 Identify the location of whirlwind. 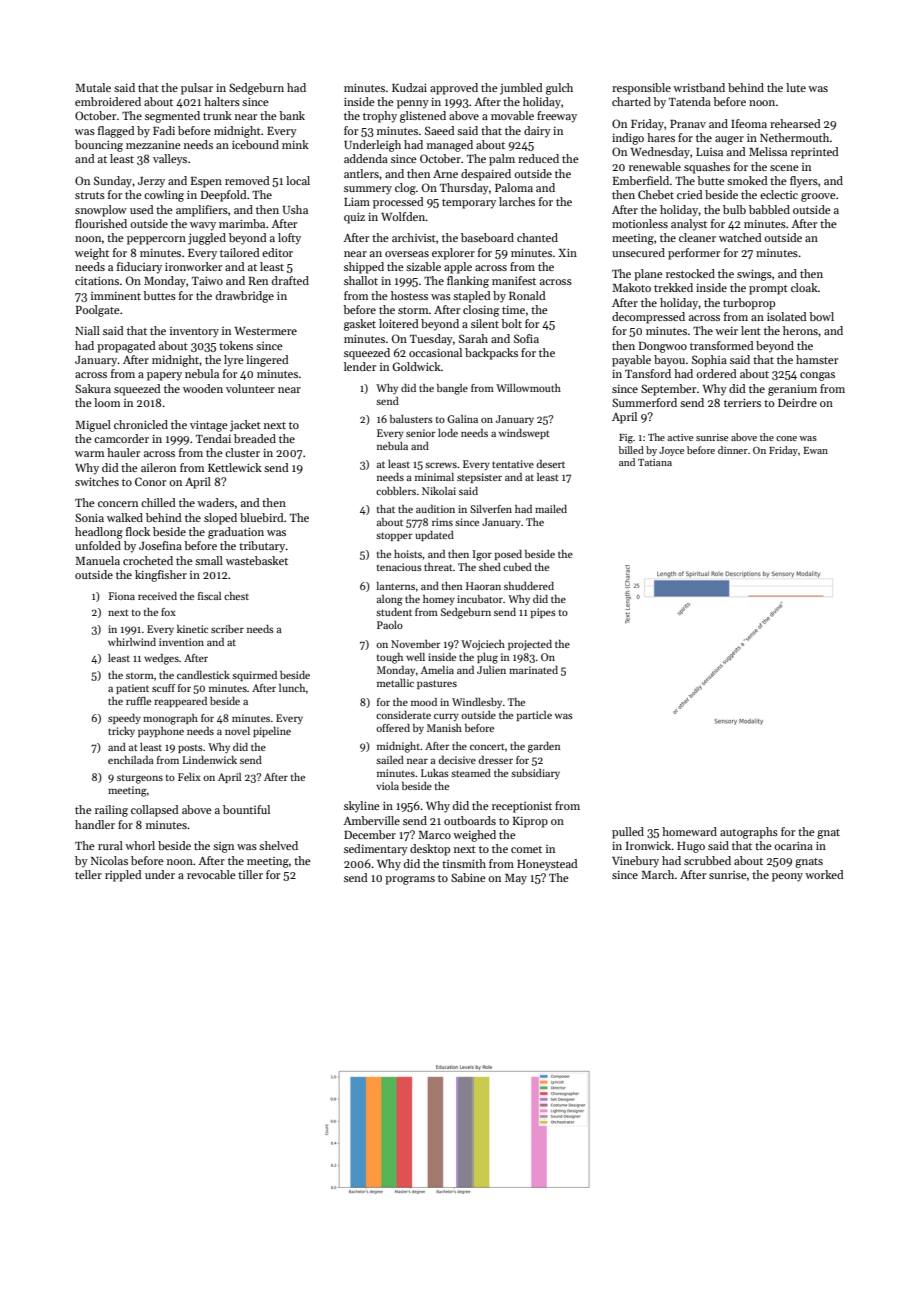
(132, 642).
